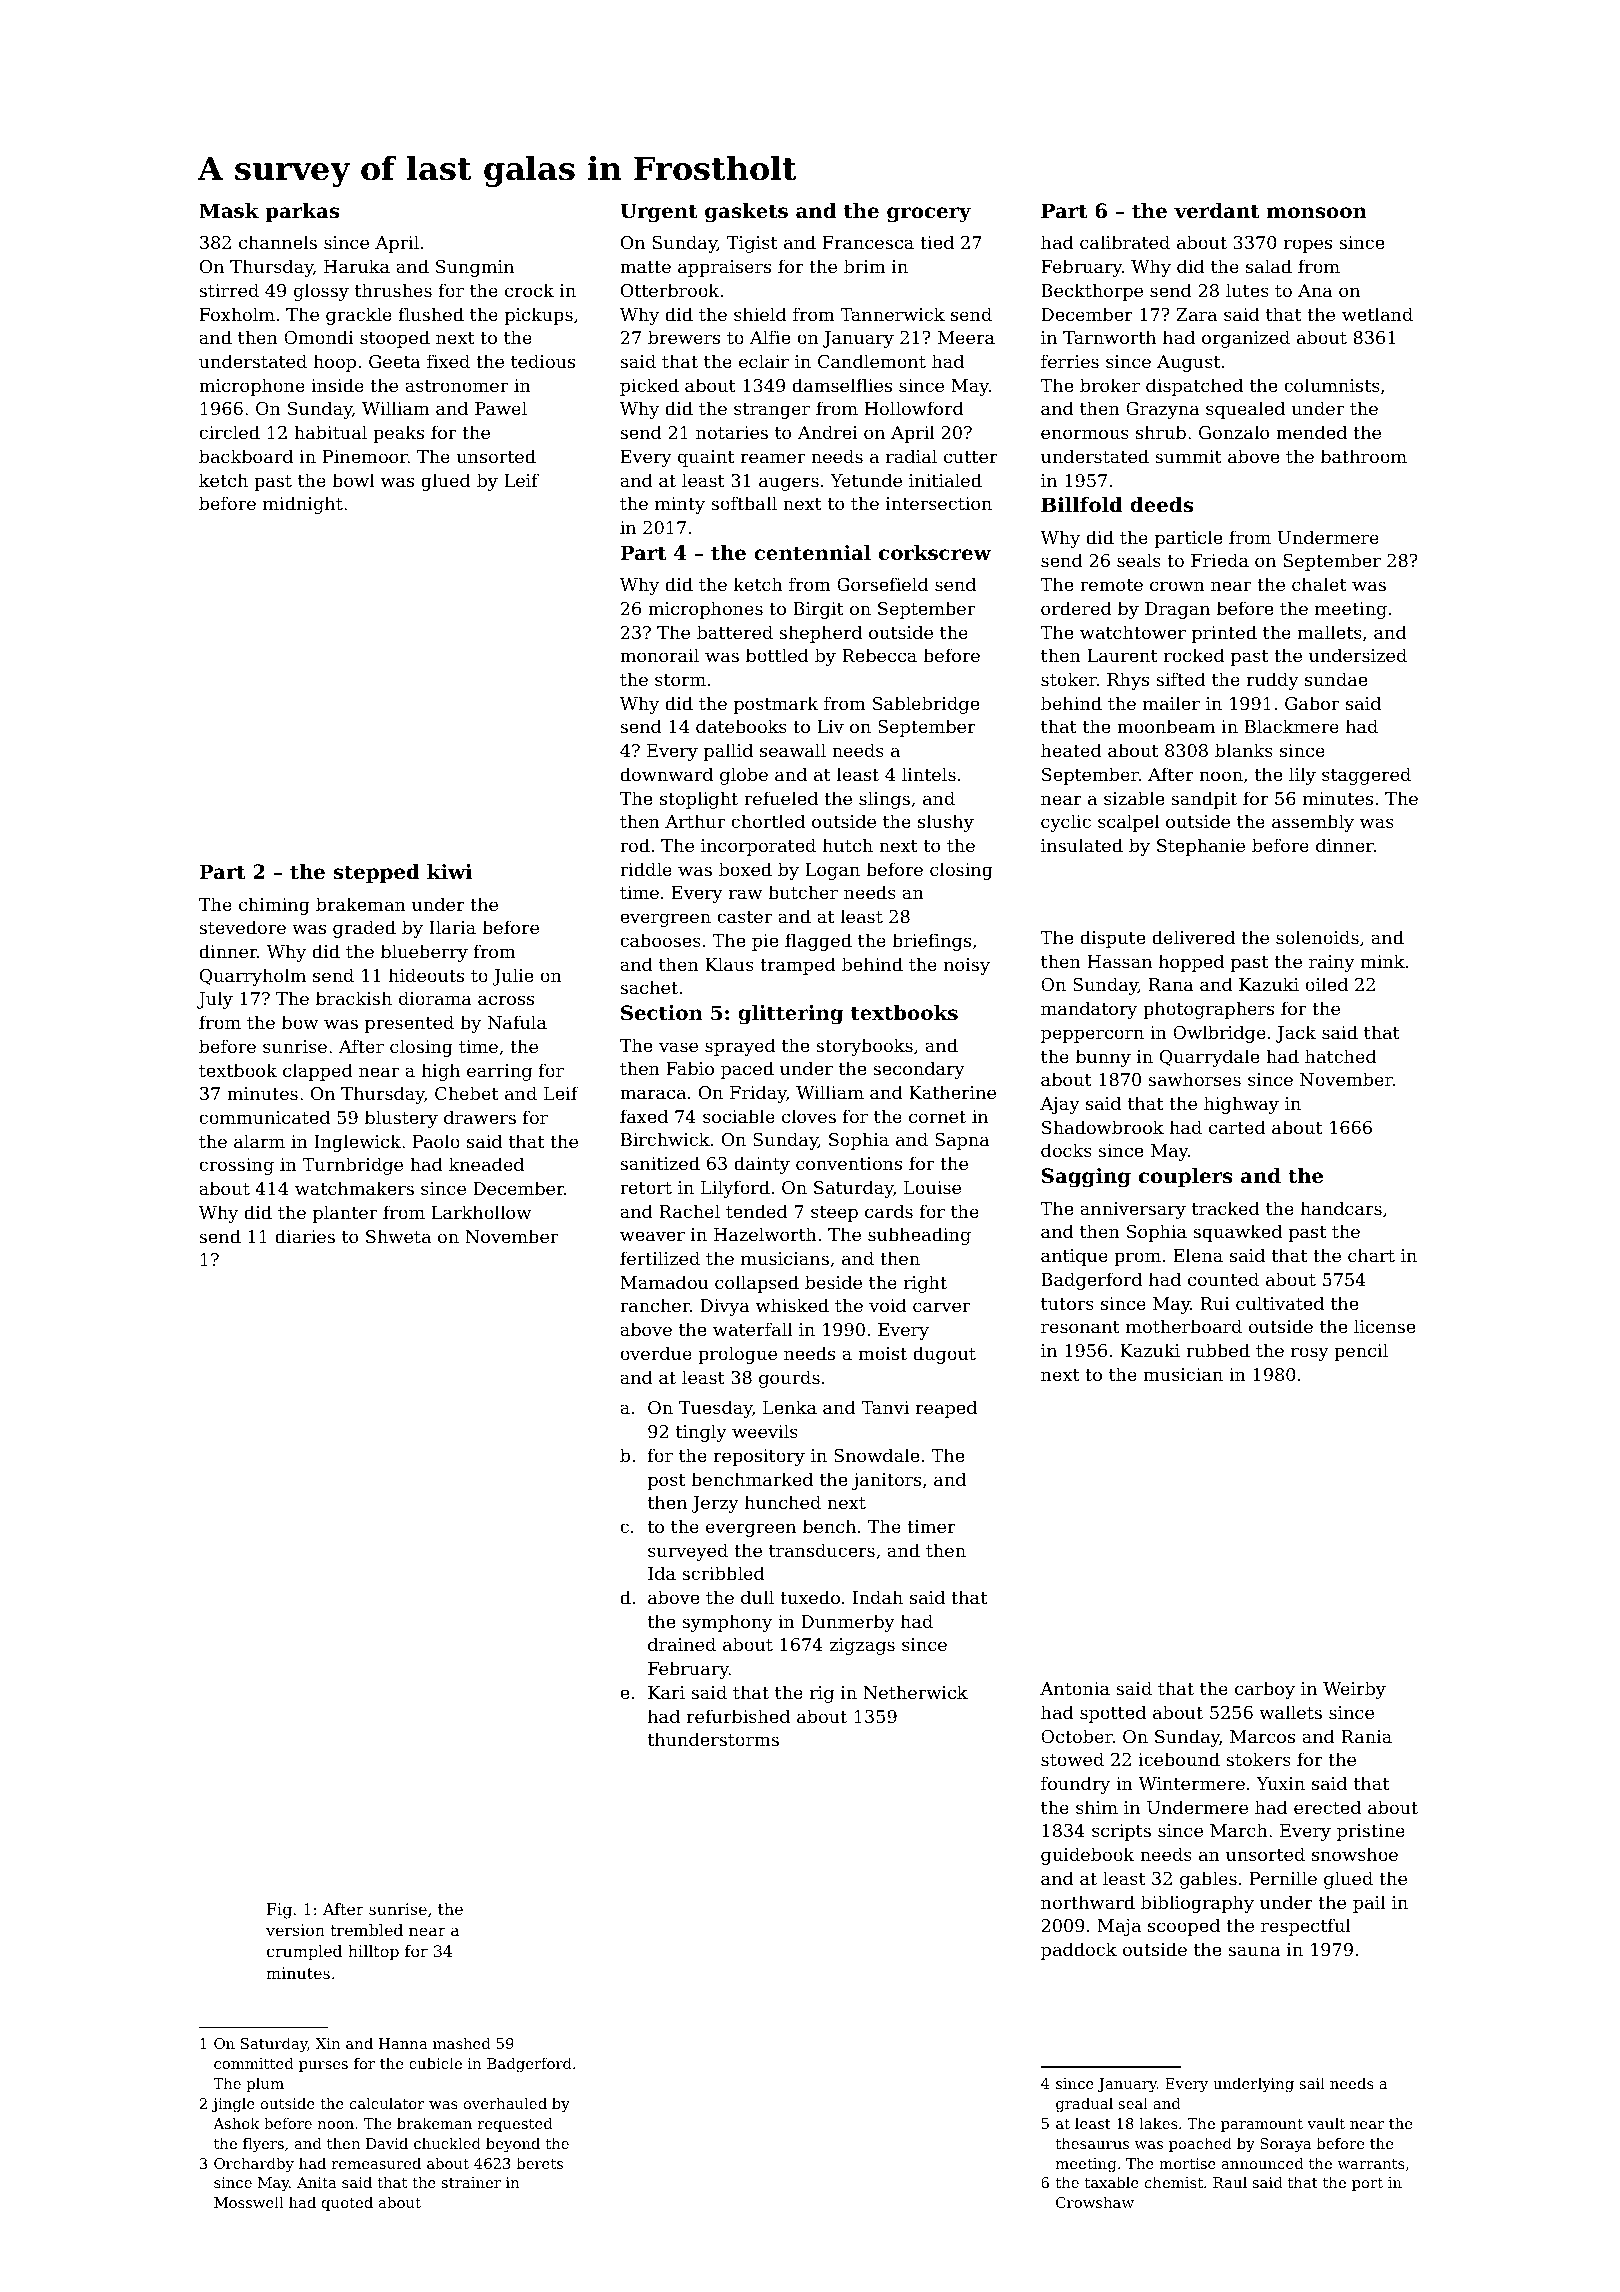 The height and width of the screenshot is (2292, 1620). Describe the element at coordinates (471, 2182) in the screenshot. I see `strainer` at that location.
